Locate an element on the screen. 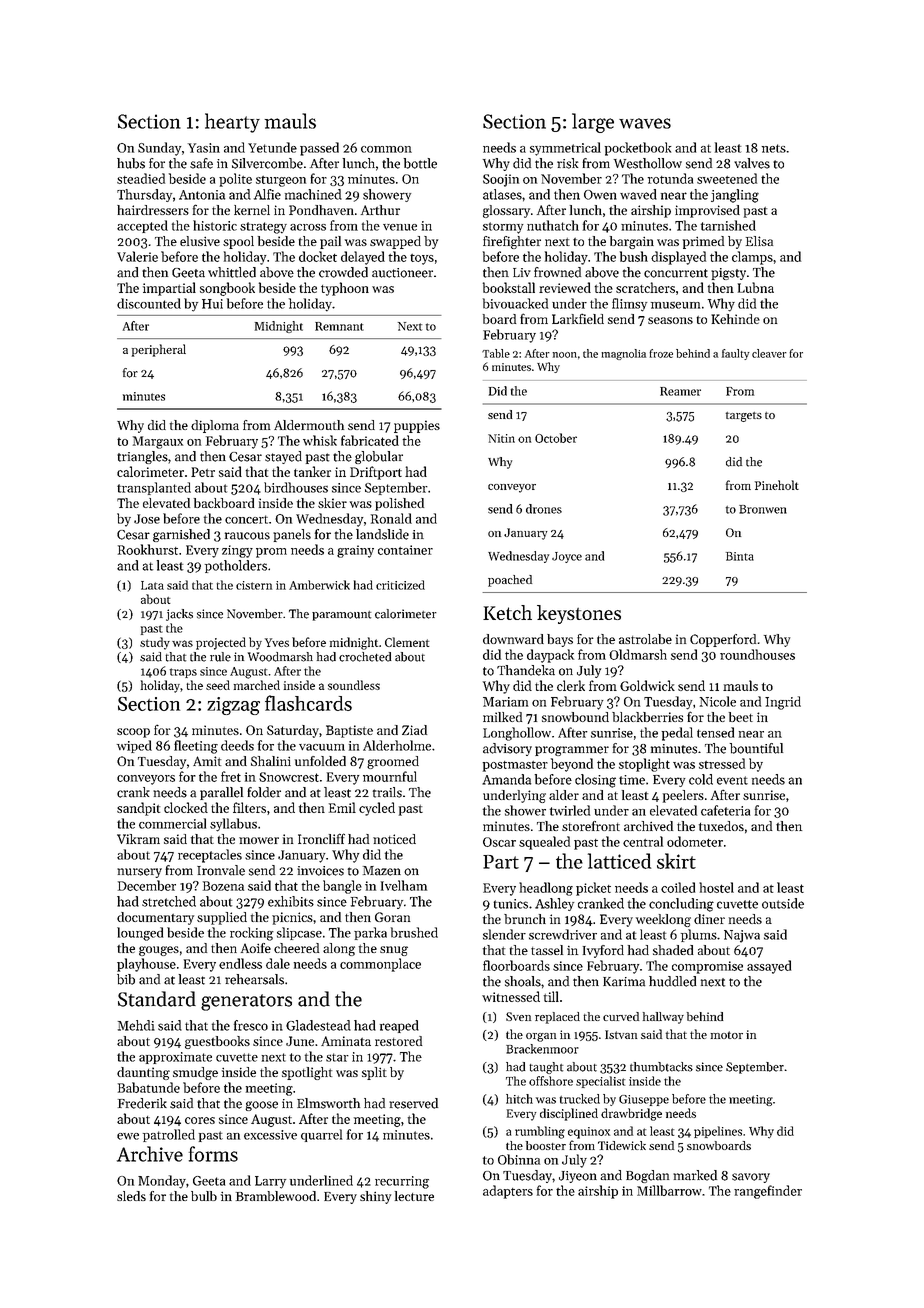  hubs is located at coordinates (131, 163).
